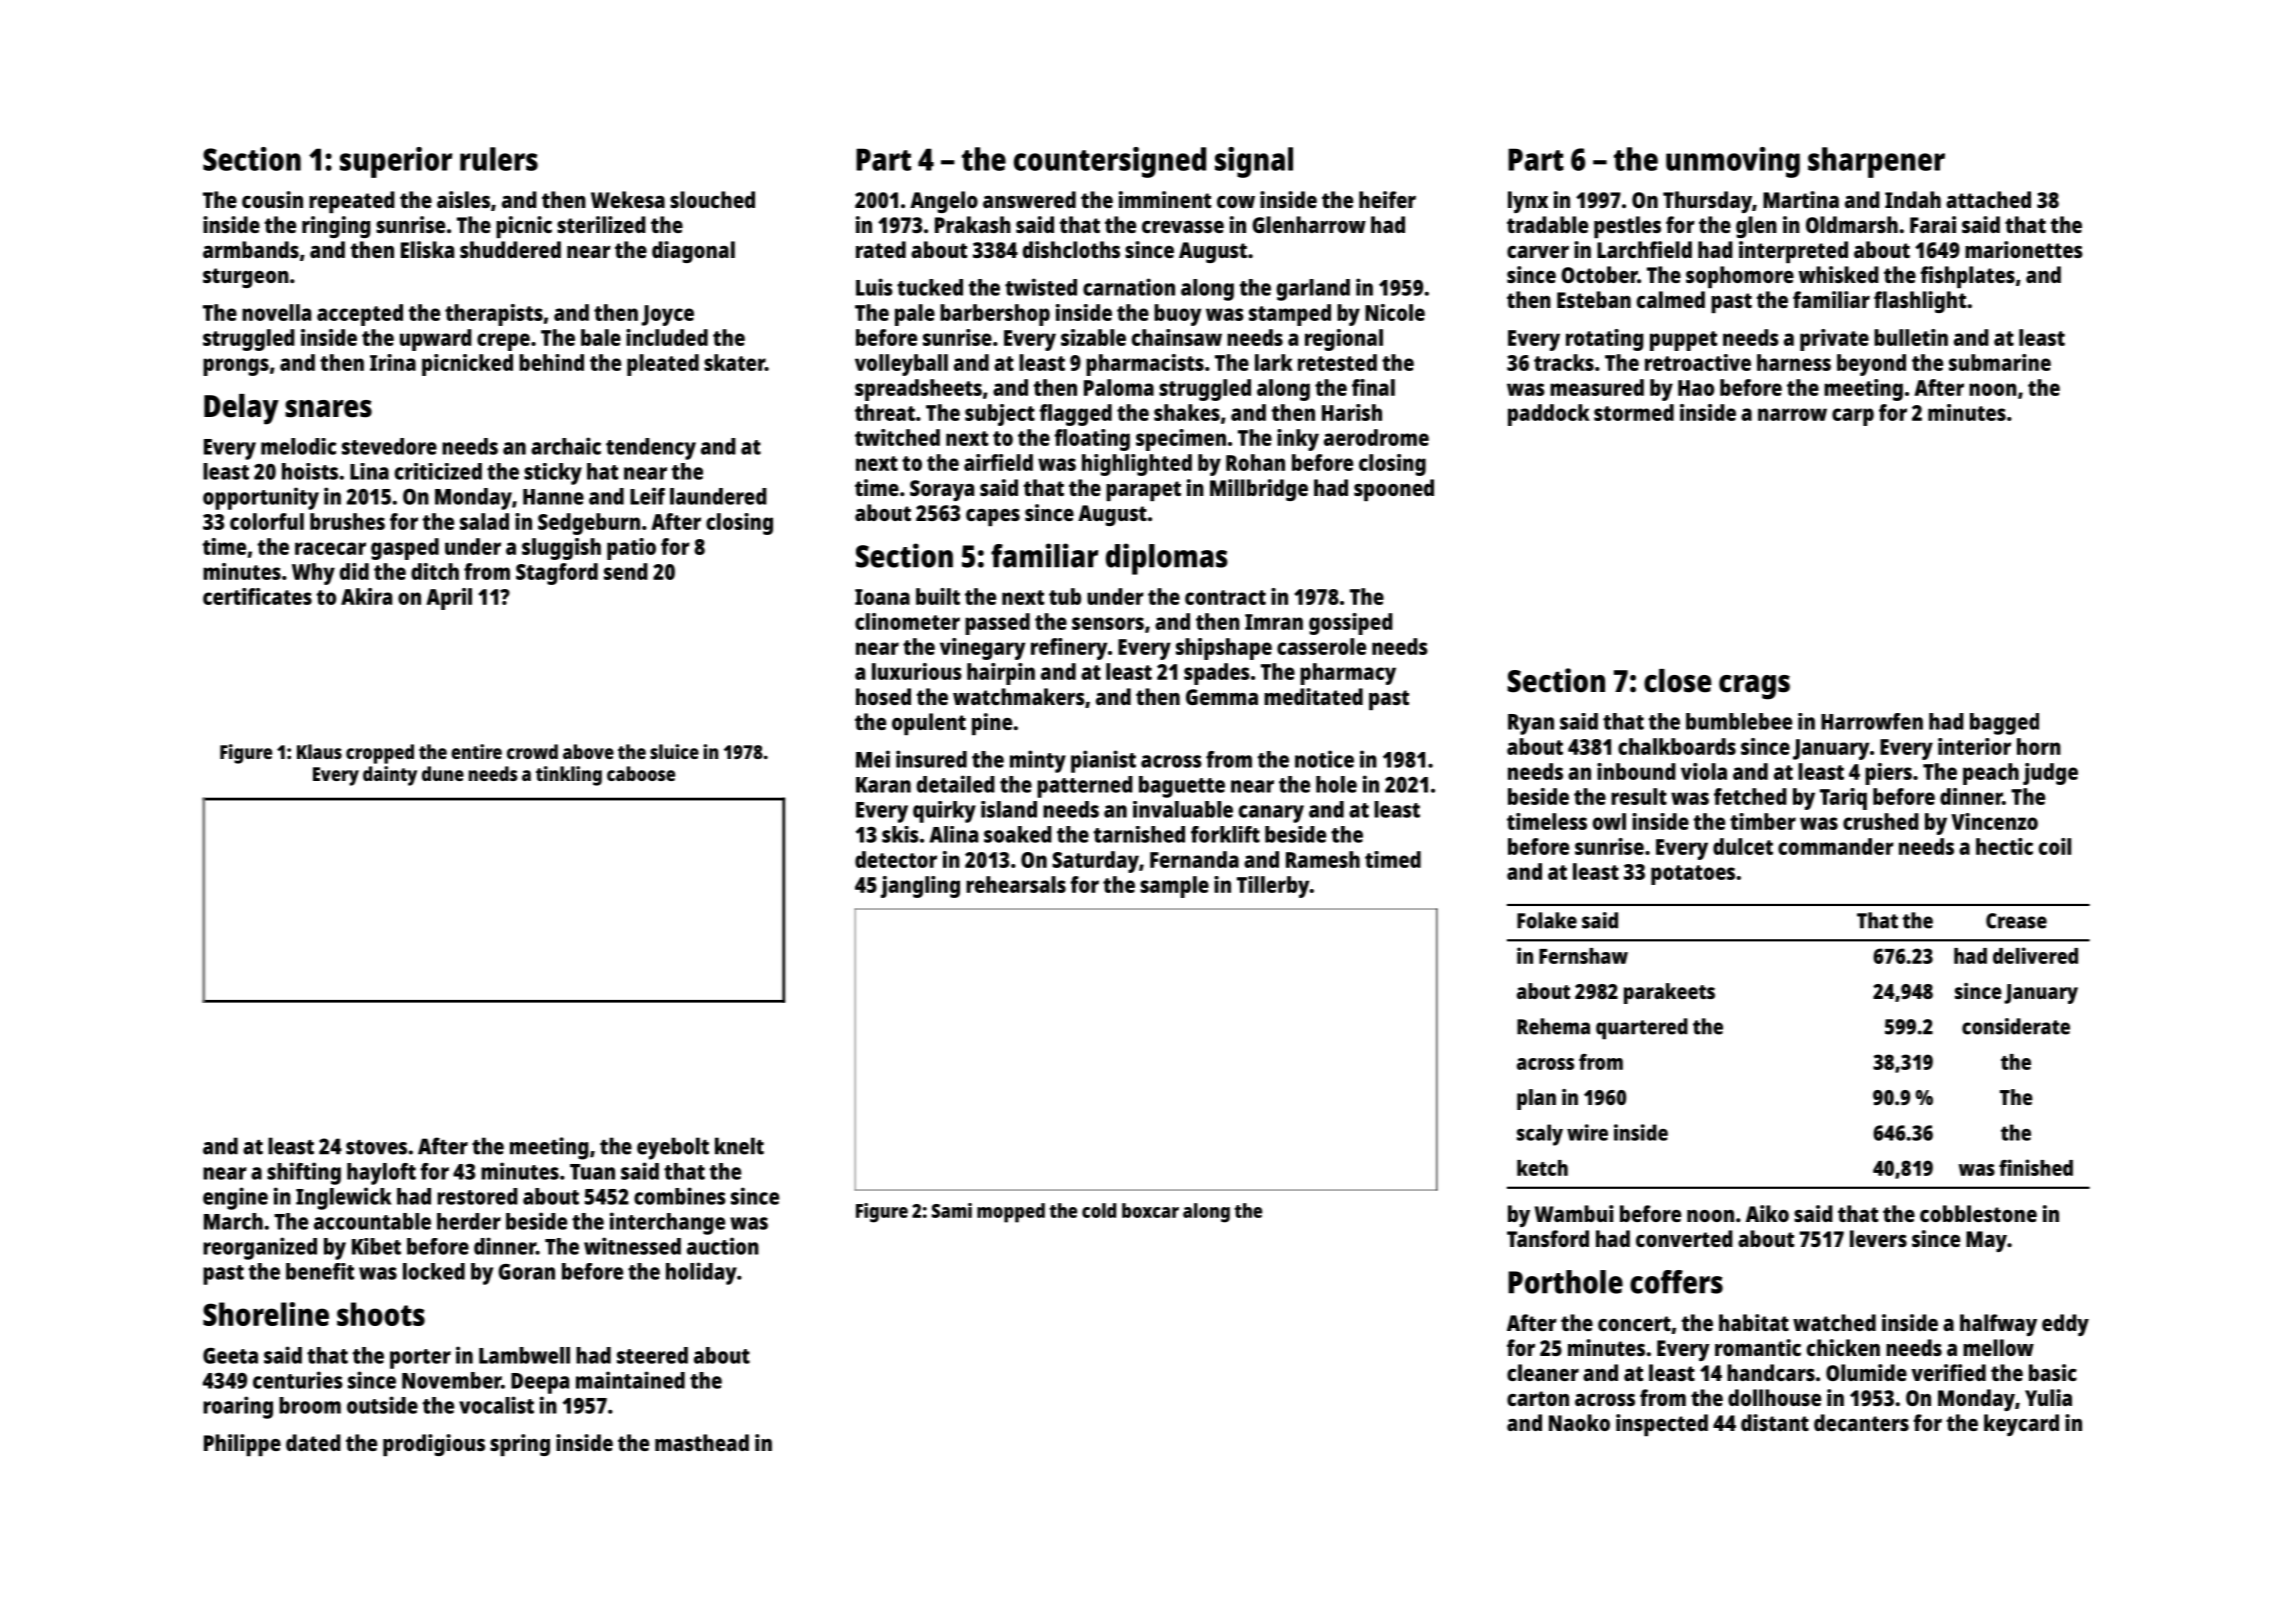 The width and height of the screenshot is (2292, 1620). Describe the element at coordinates (1662, 1425) in the screenshot. I see `inspected` at that location.
